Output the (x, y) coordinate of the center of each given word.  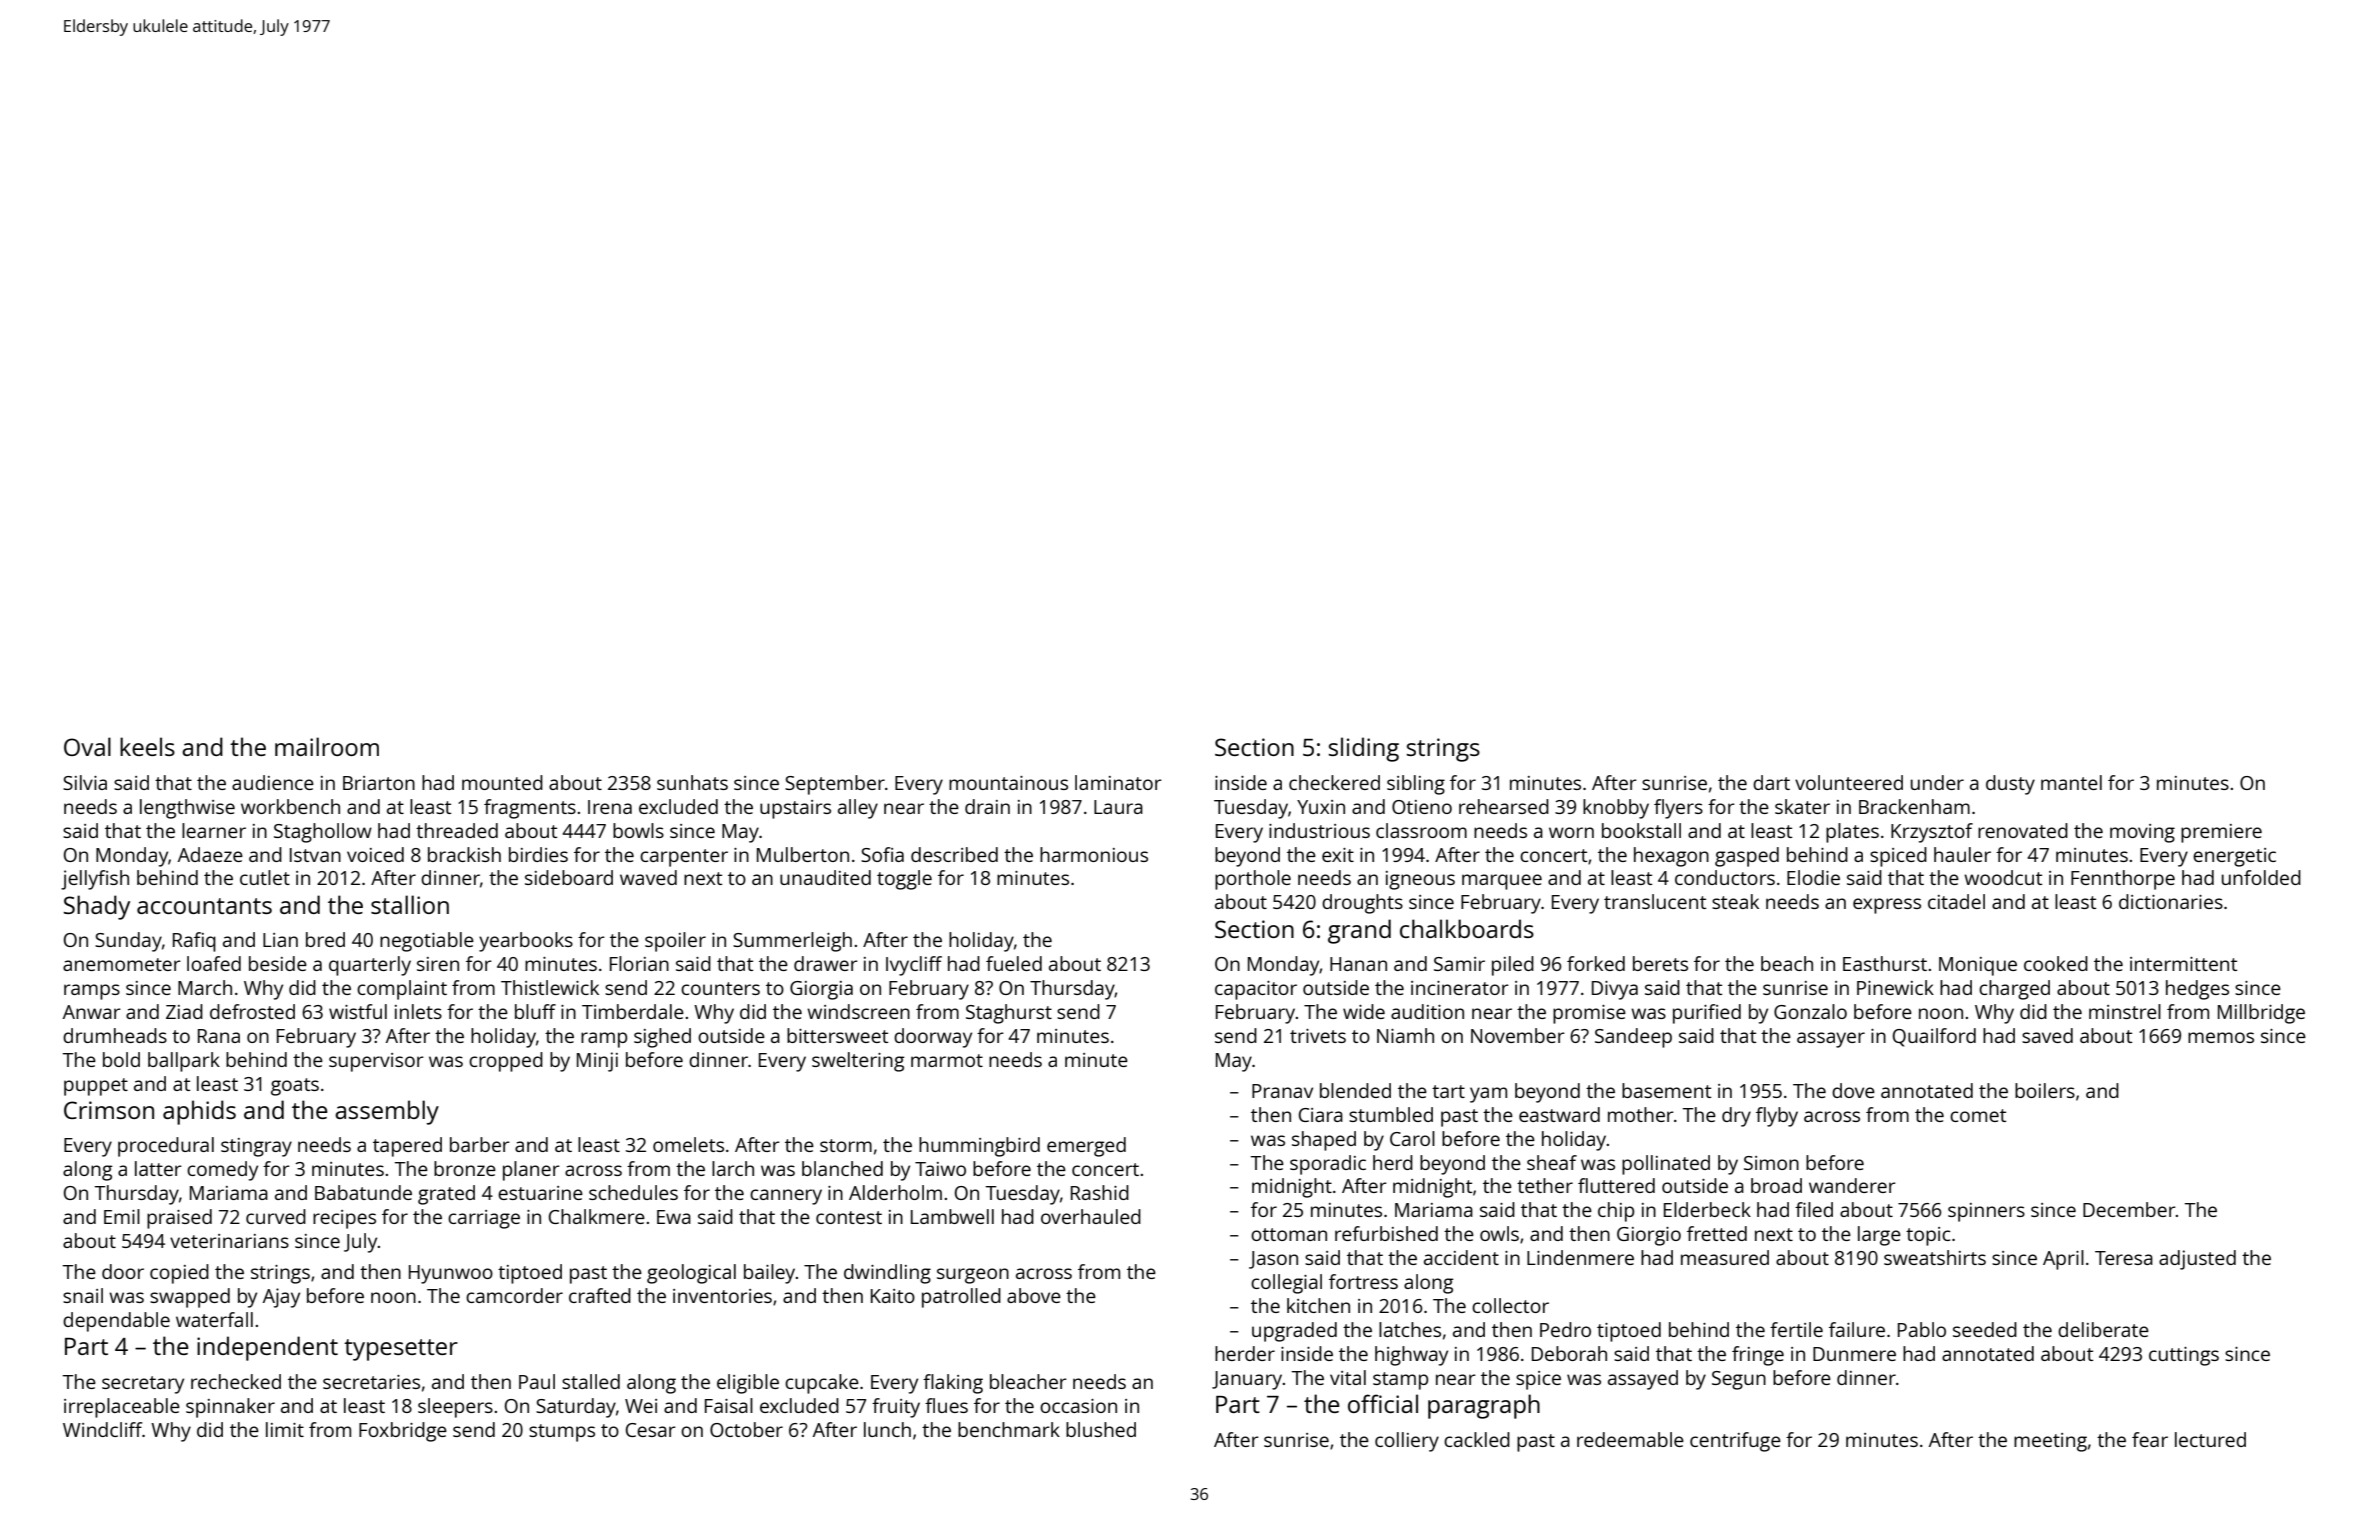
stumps (562, 1433)
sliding (1364, 749)
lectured (2210, 1439)
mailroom (327, 746)
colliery (1407, 1442)
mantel (2071, 782)
